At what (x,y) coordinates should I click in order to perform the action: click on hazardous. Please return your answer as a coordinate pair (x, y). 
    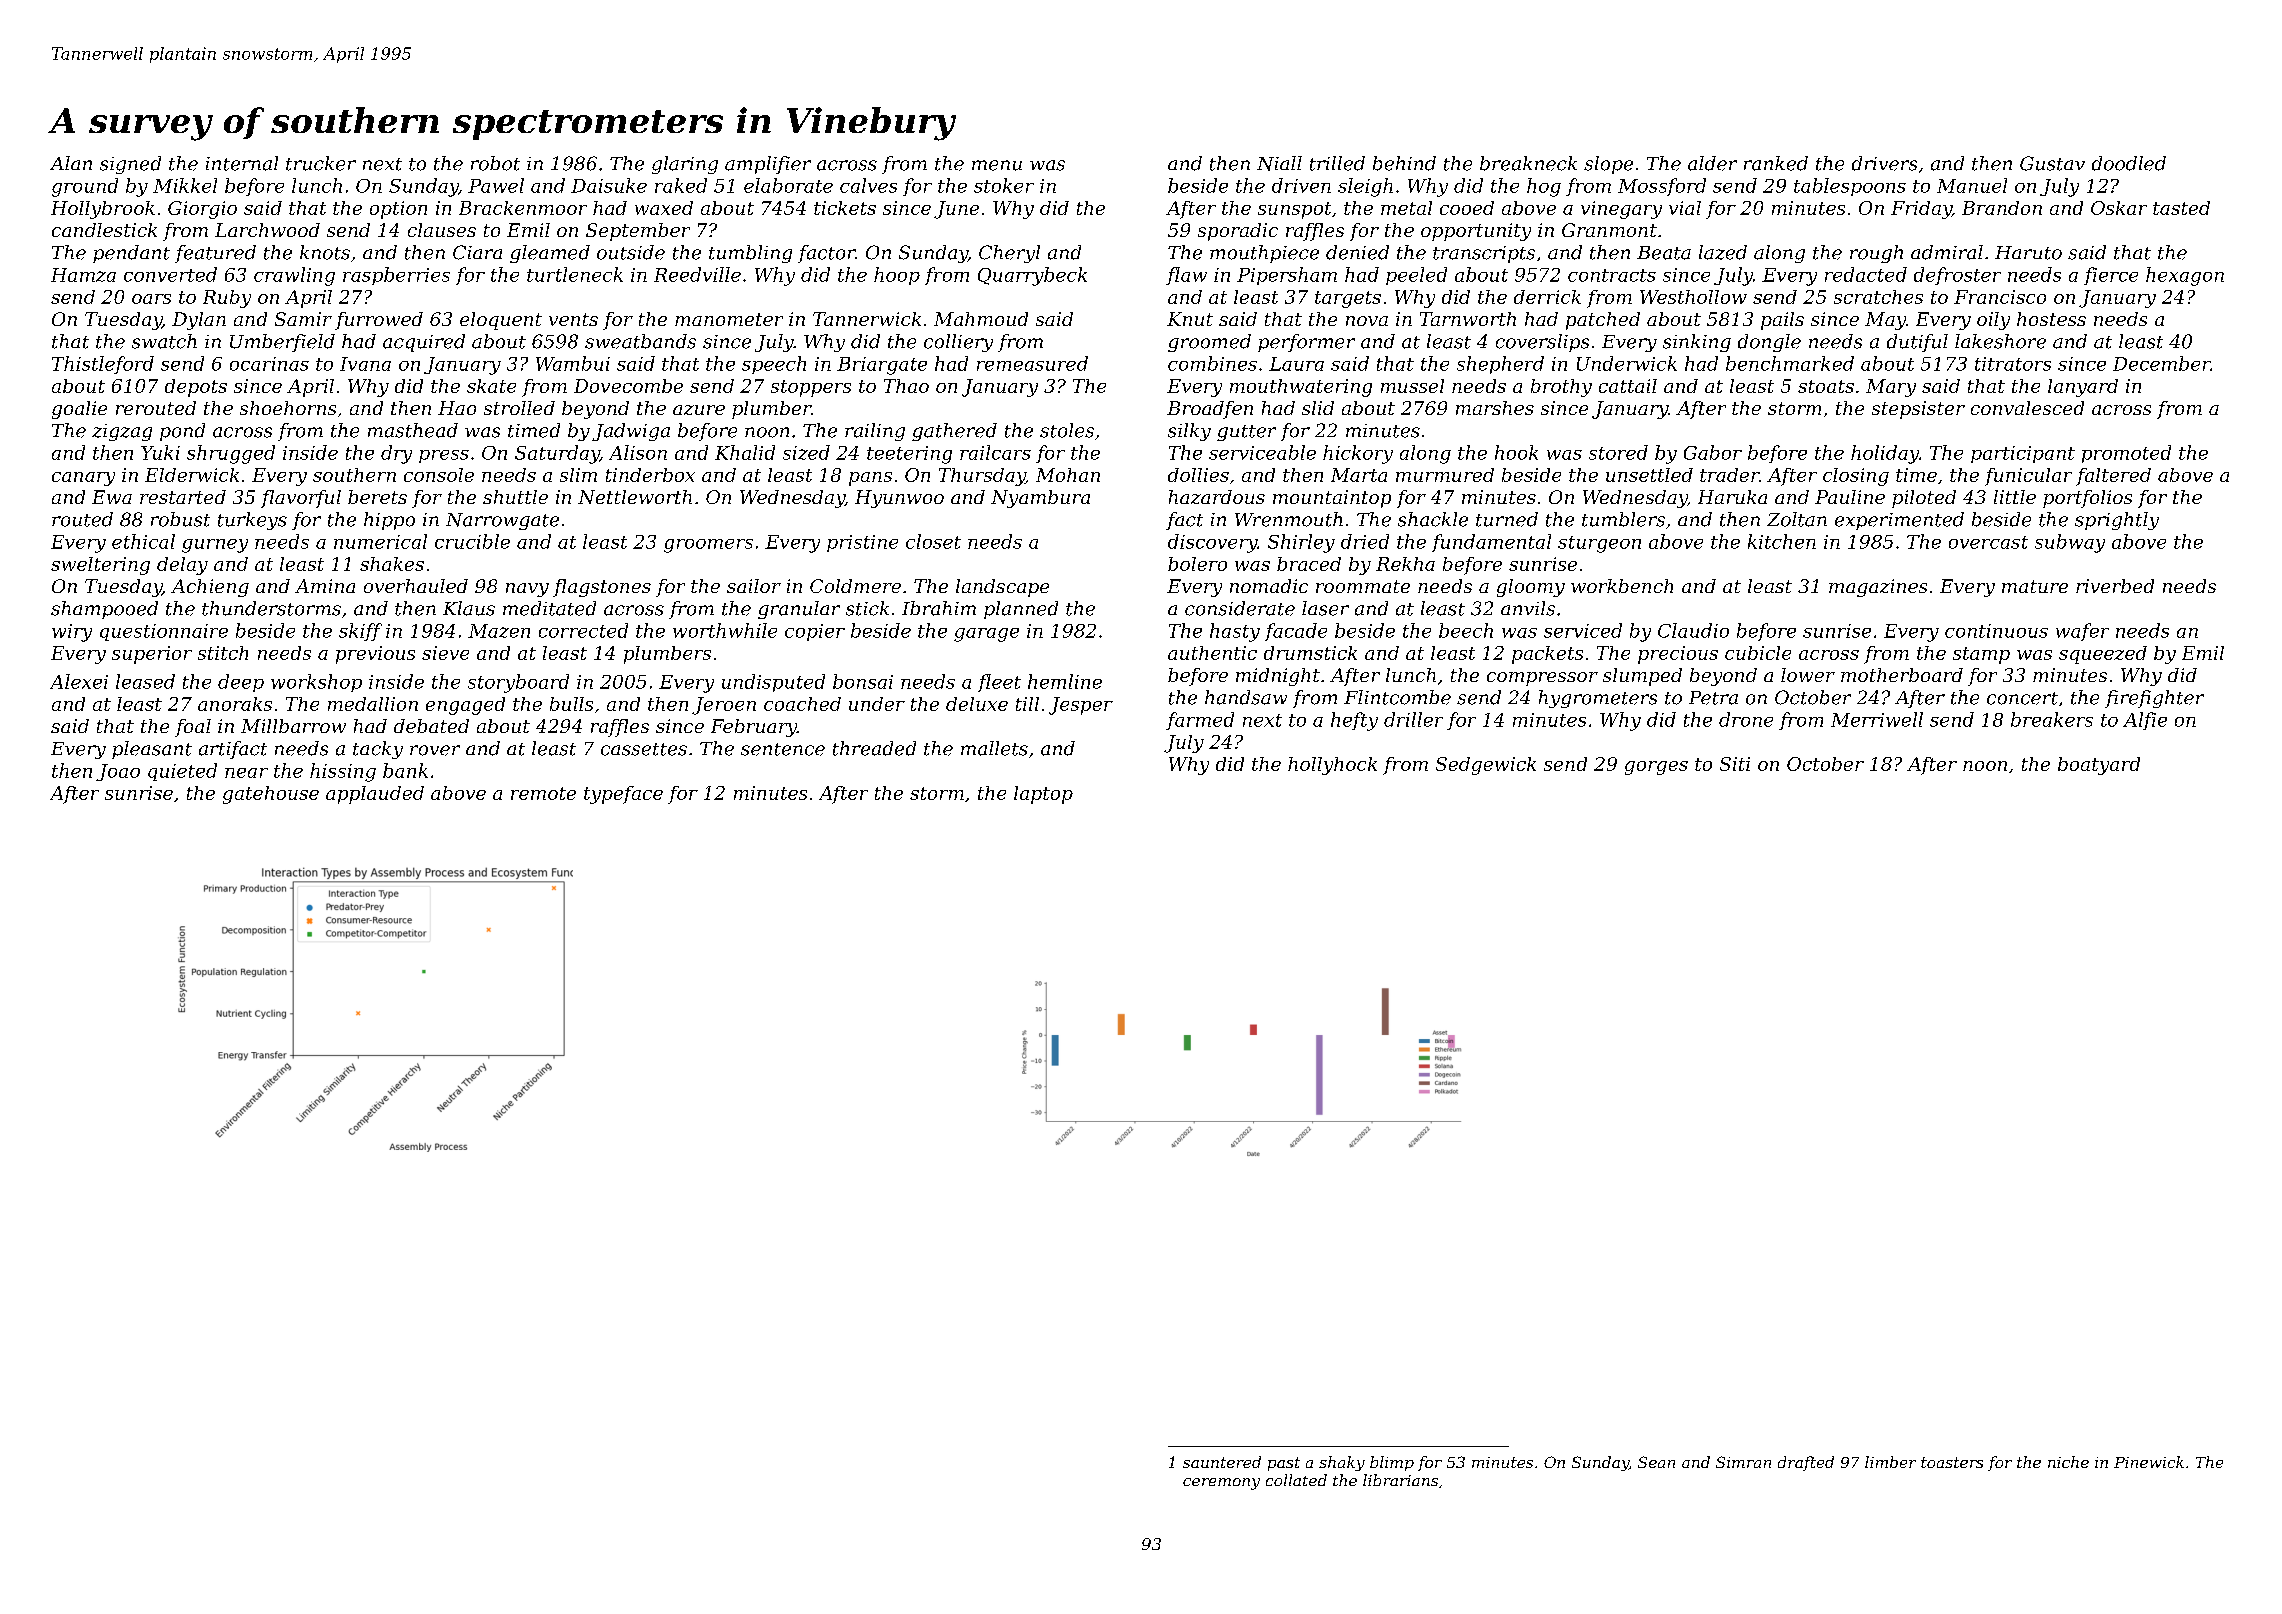
    Looking at the image, I should click on (1217, 497).
